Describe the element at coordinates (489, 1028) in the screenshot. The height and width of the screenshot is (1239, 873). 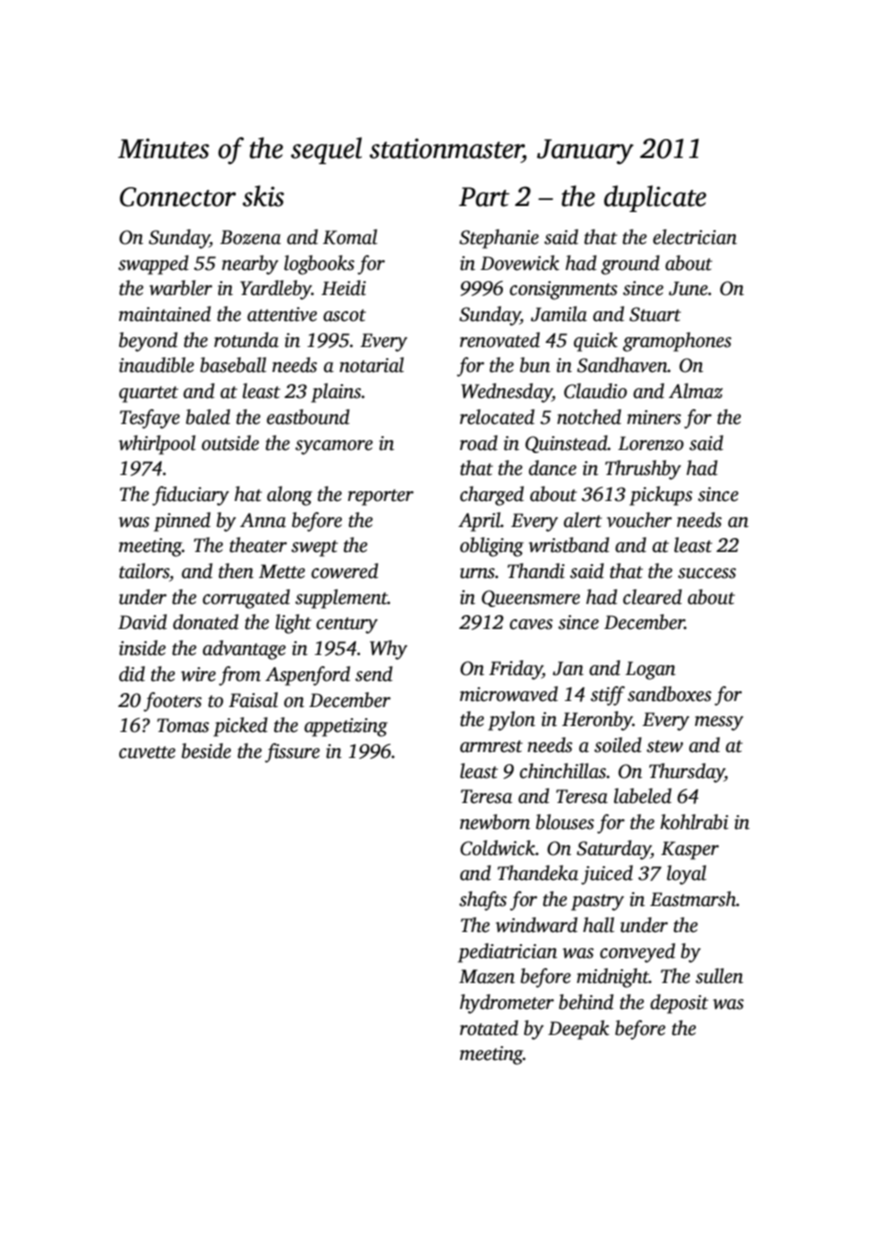
I see `rotated` at that location.
